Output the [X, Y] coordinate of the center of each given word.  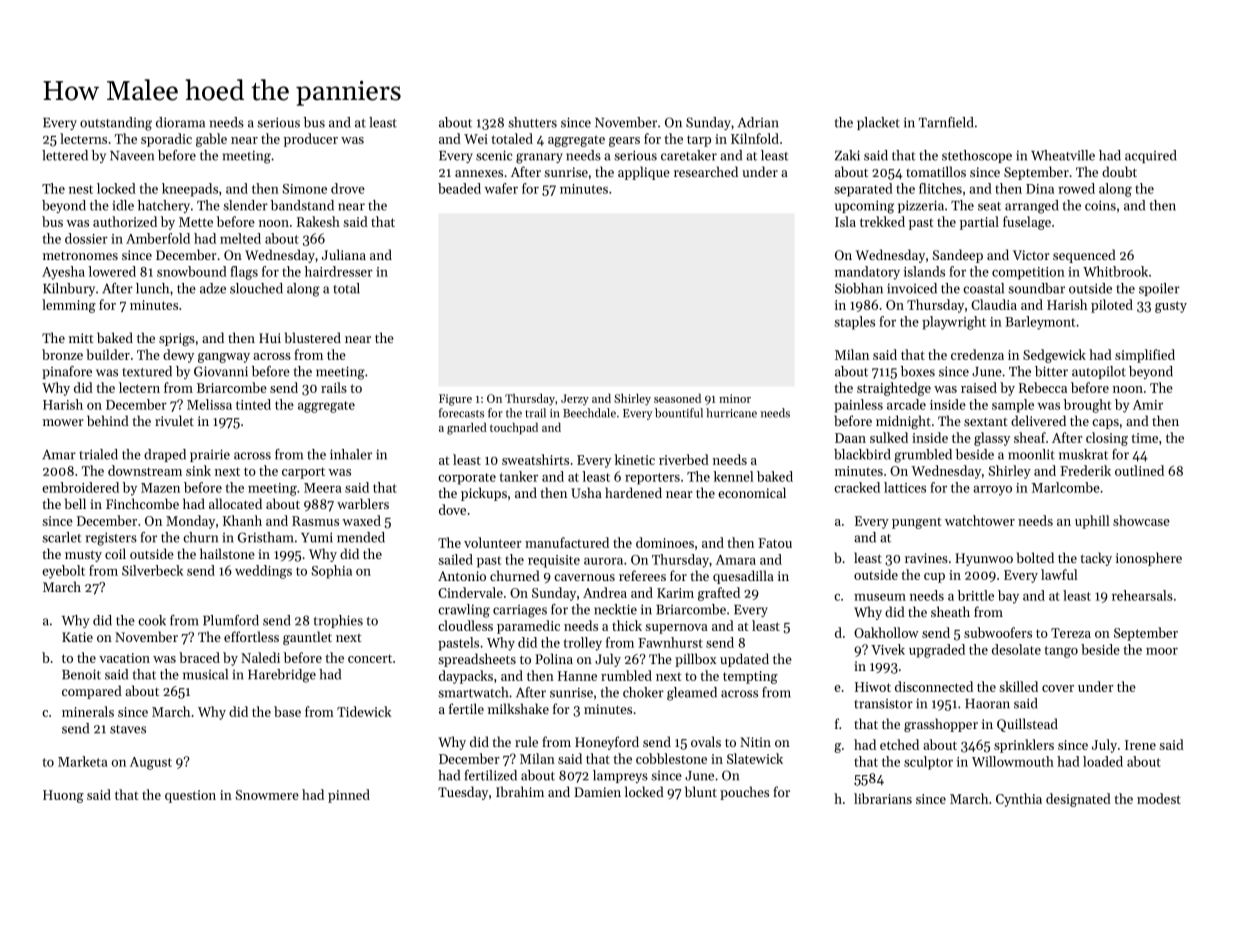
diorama [180, 122]
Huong [63, 796]
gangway [224, 358]
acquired [1151, 156]
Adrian [758, 122]
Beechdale [589, 413]
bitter [1051, 371]
